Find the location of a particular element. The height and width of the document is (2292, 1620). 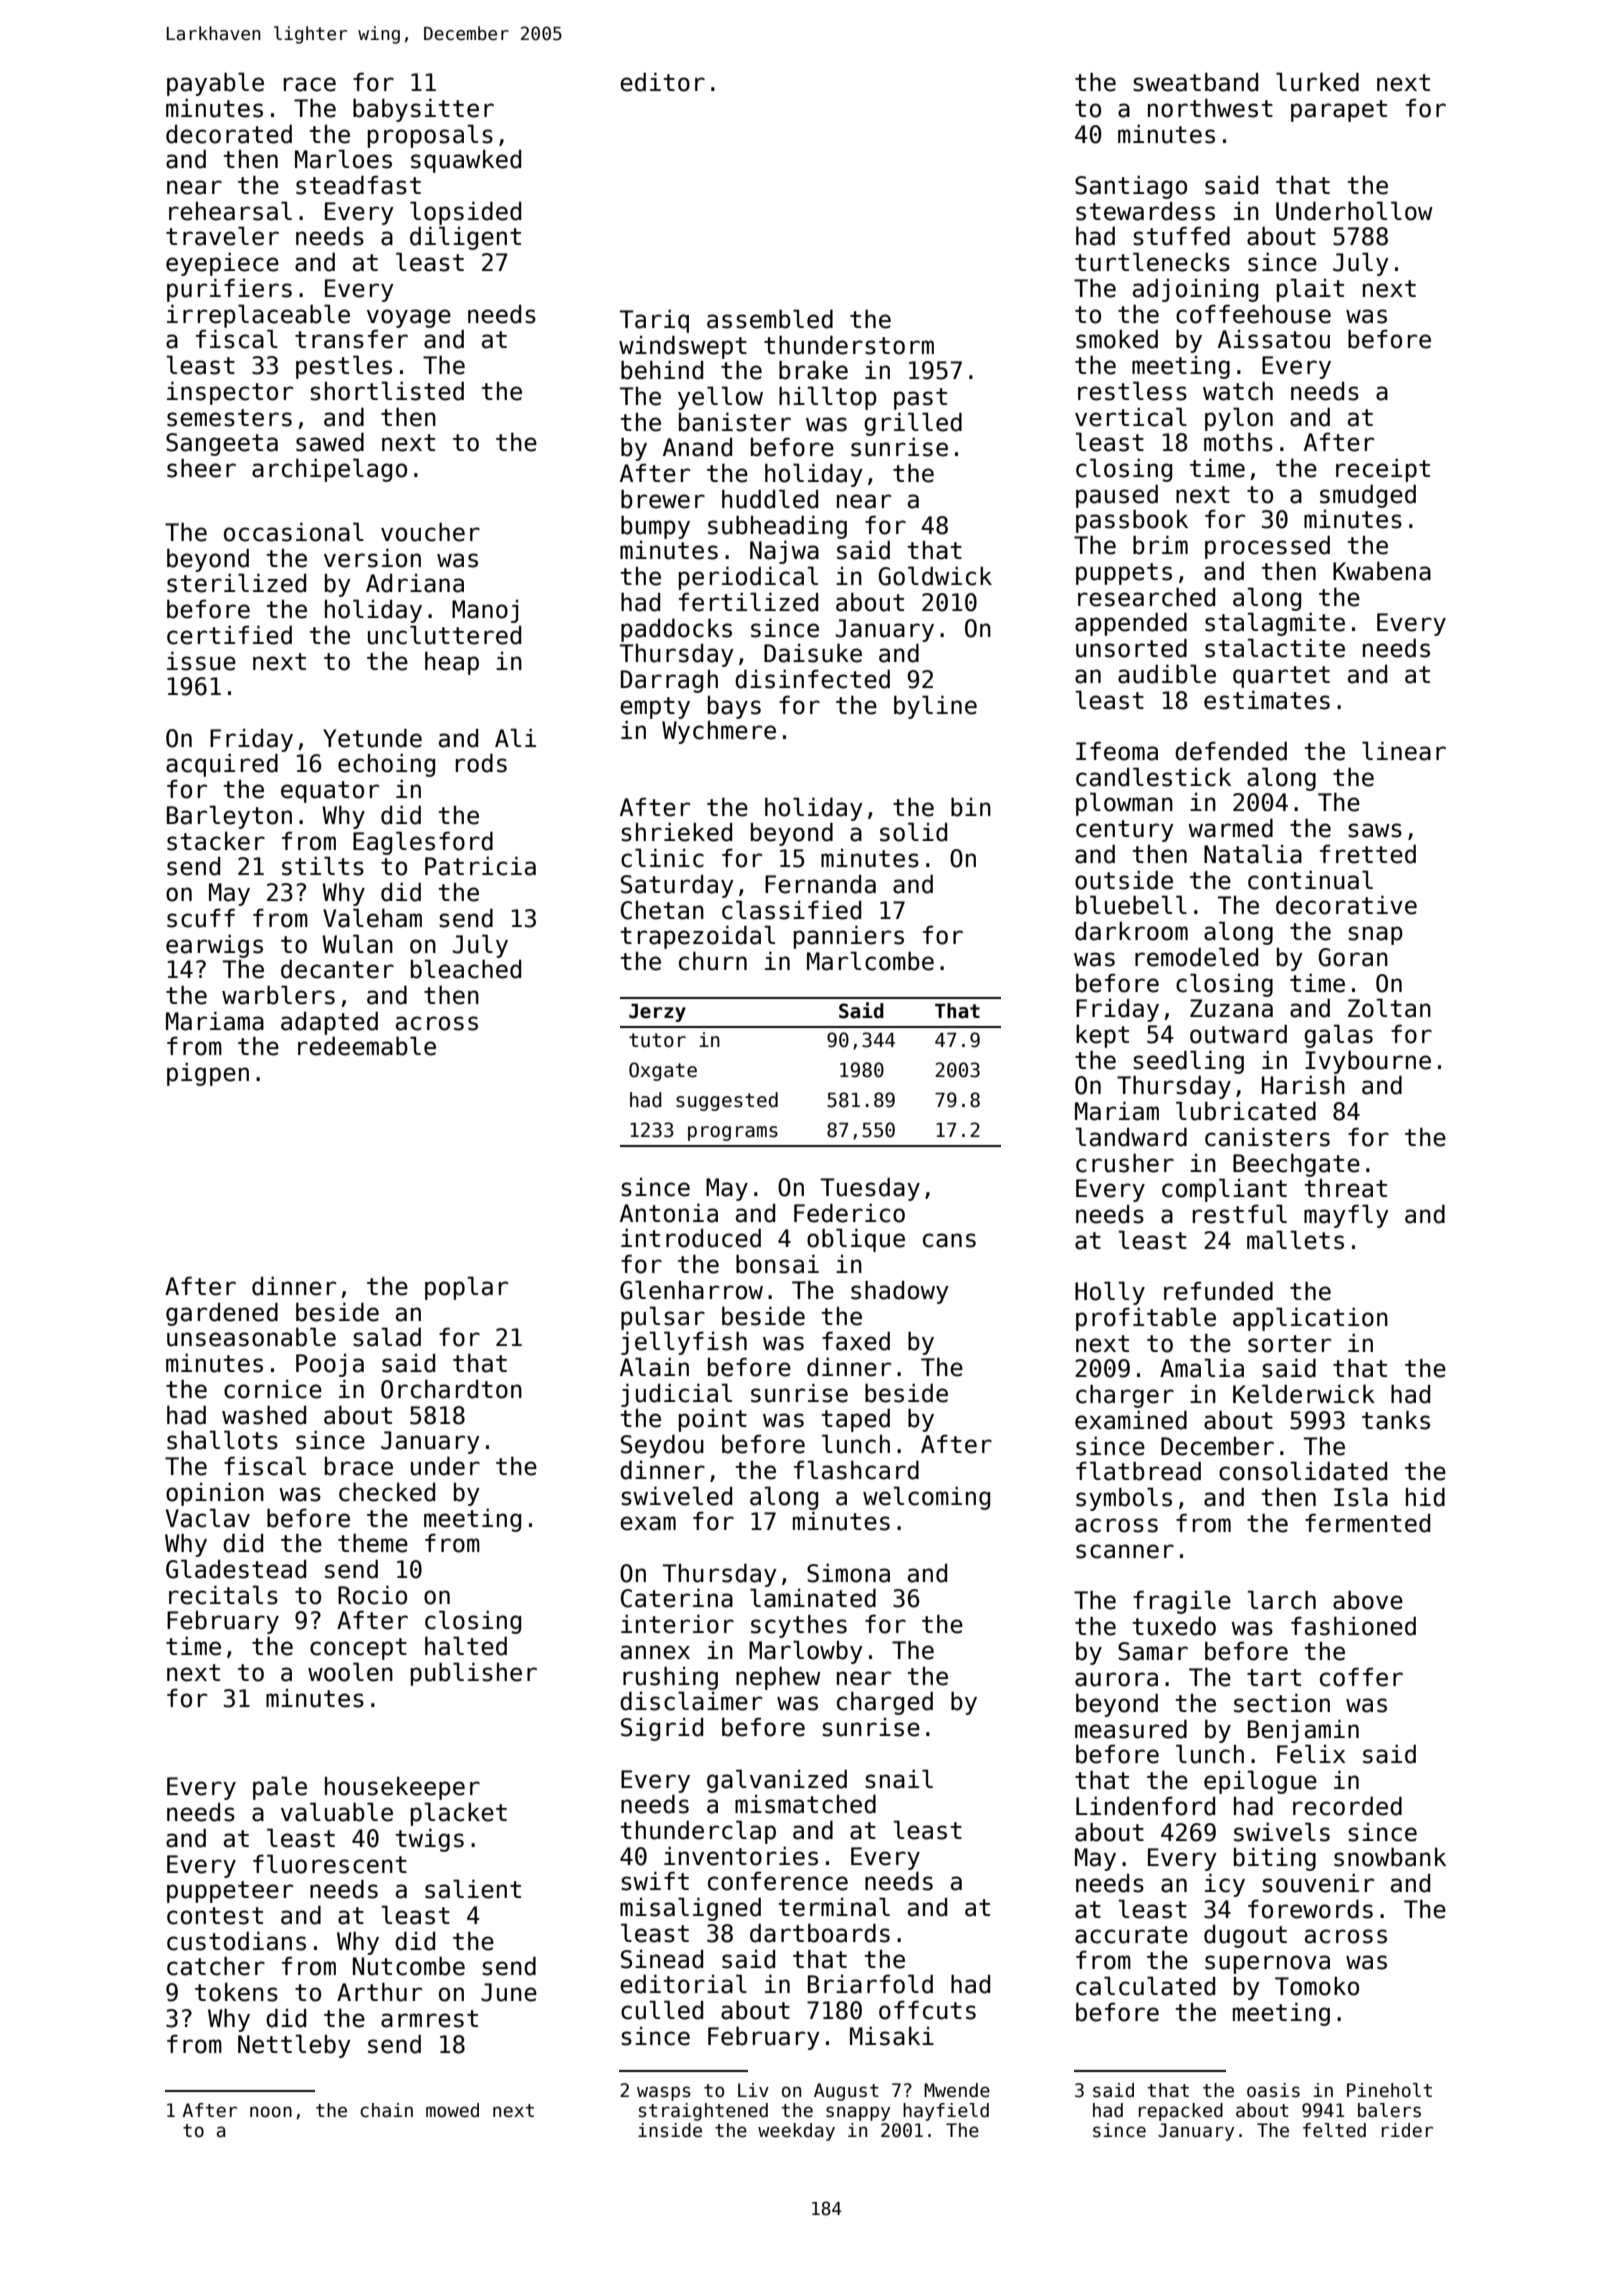

Lindenford is located at coordinates (1145, 1806).
